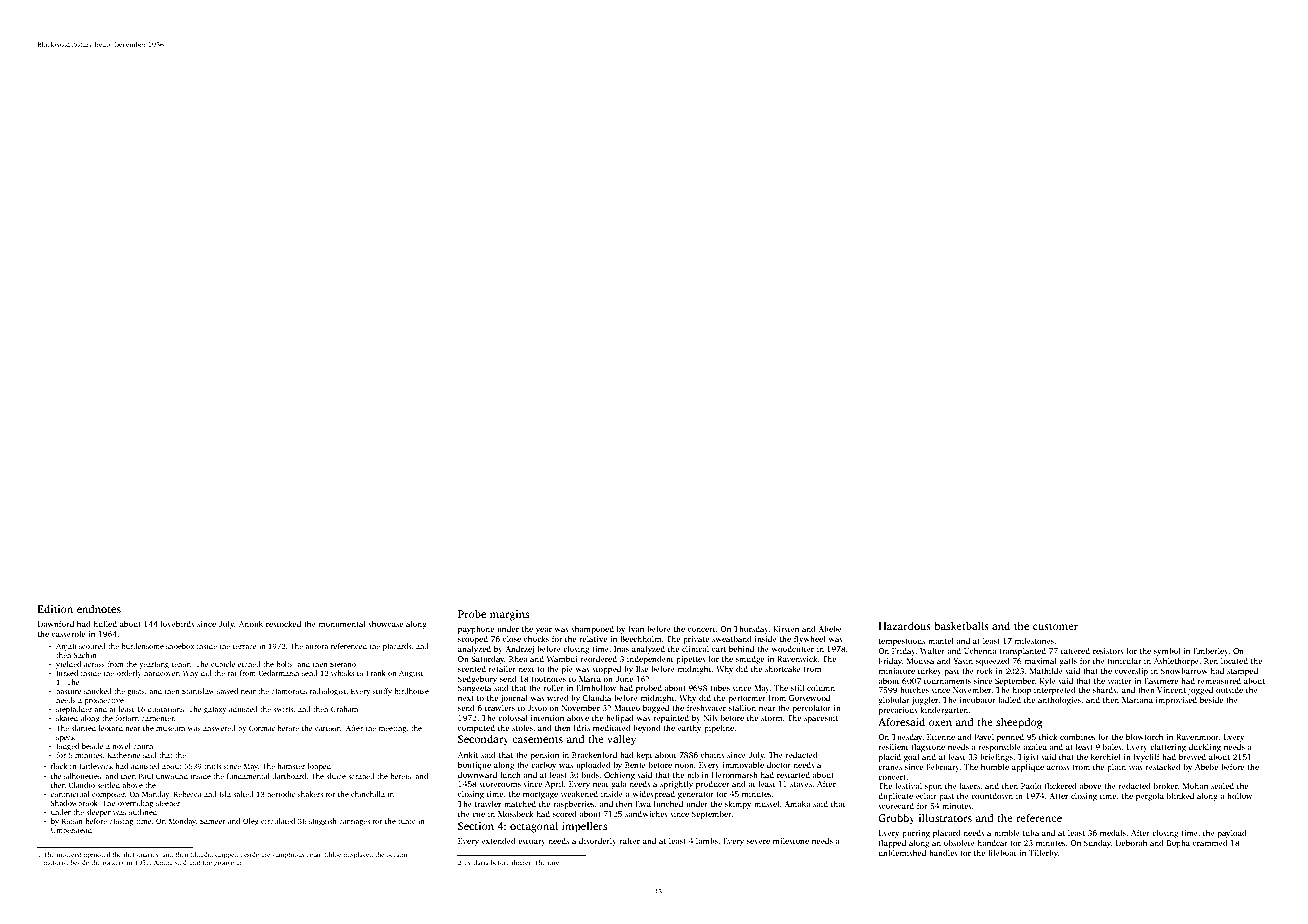 The image size is (1308, 924). I want to click on pergola, so click(1150, 797).
